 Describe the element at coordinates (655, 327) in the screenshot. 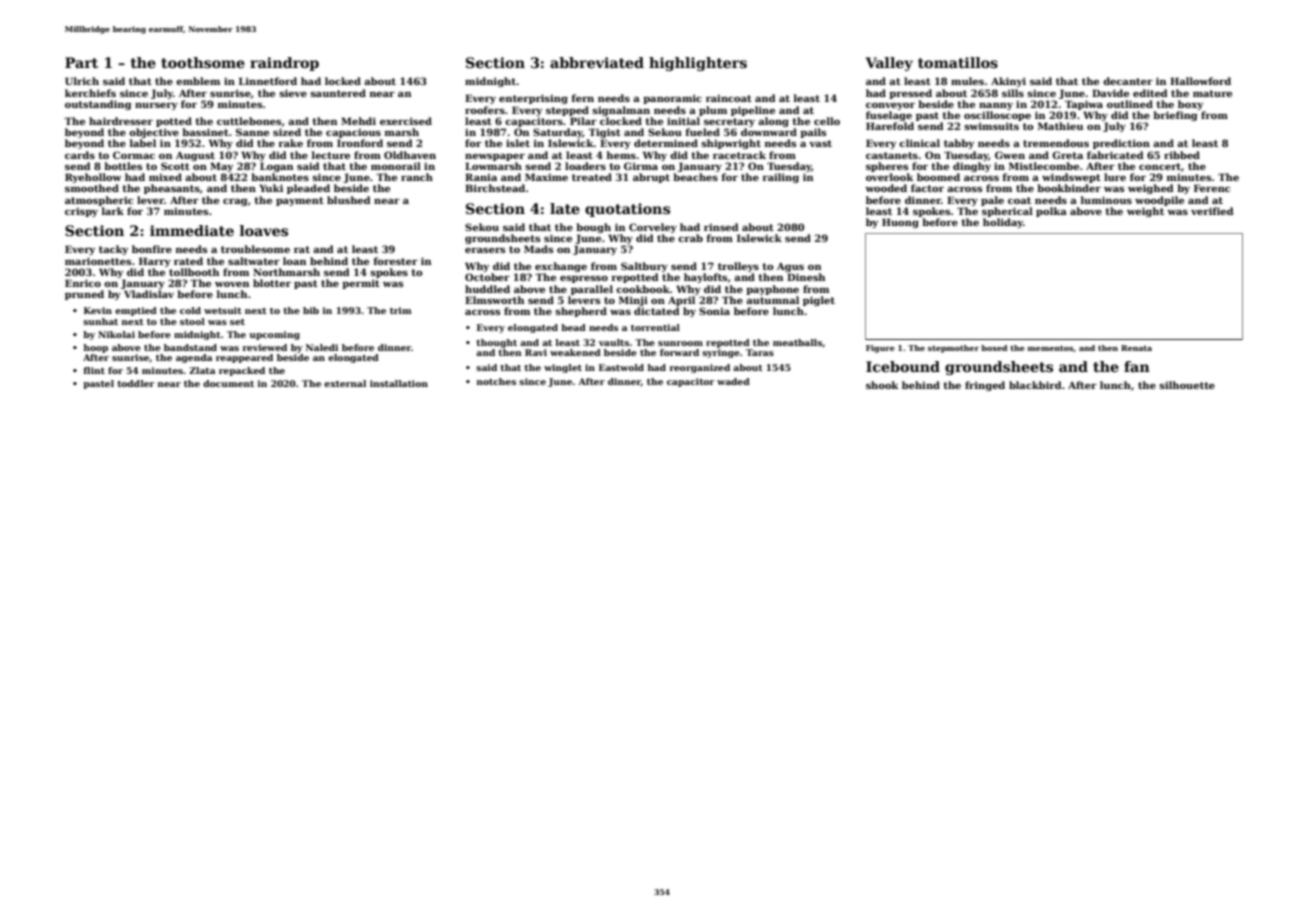

I see `torrential` at that location.
